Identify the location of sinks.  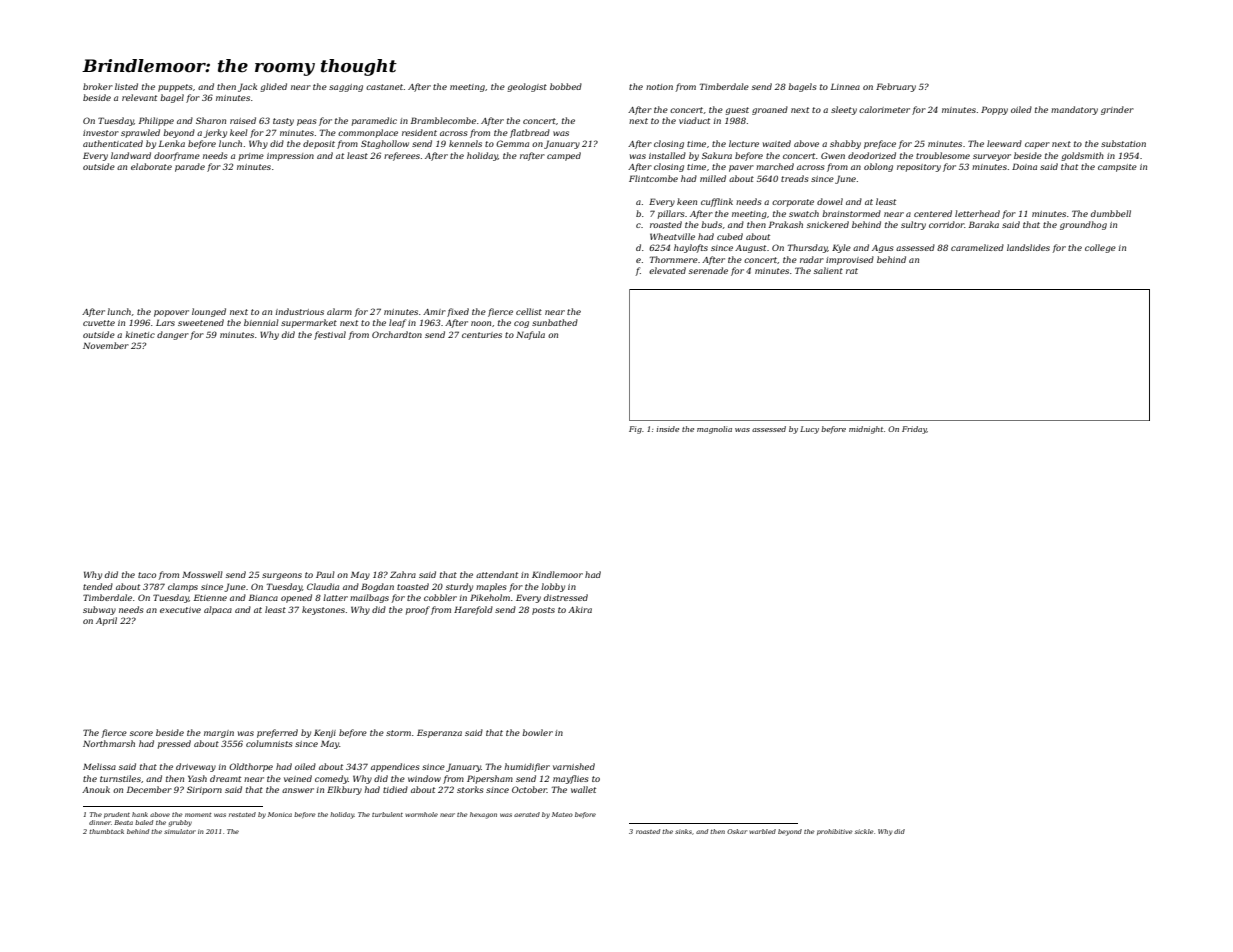
(683, 831).
